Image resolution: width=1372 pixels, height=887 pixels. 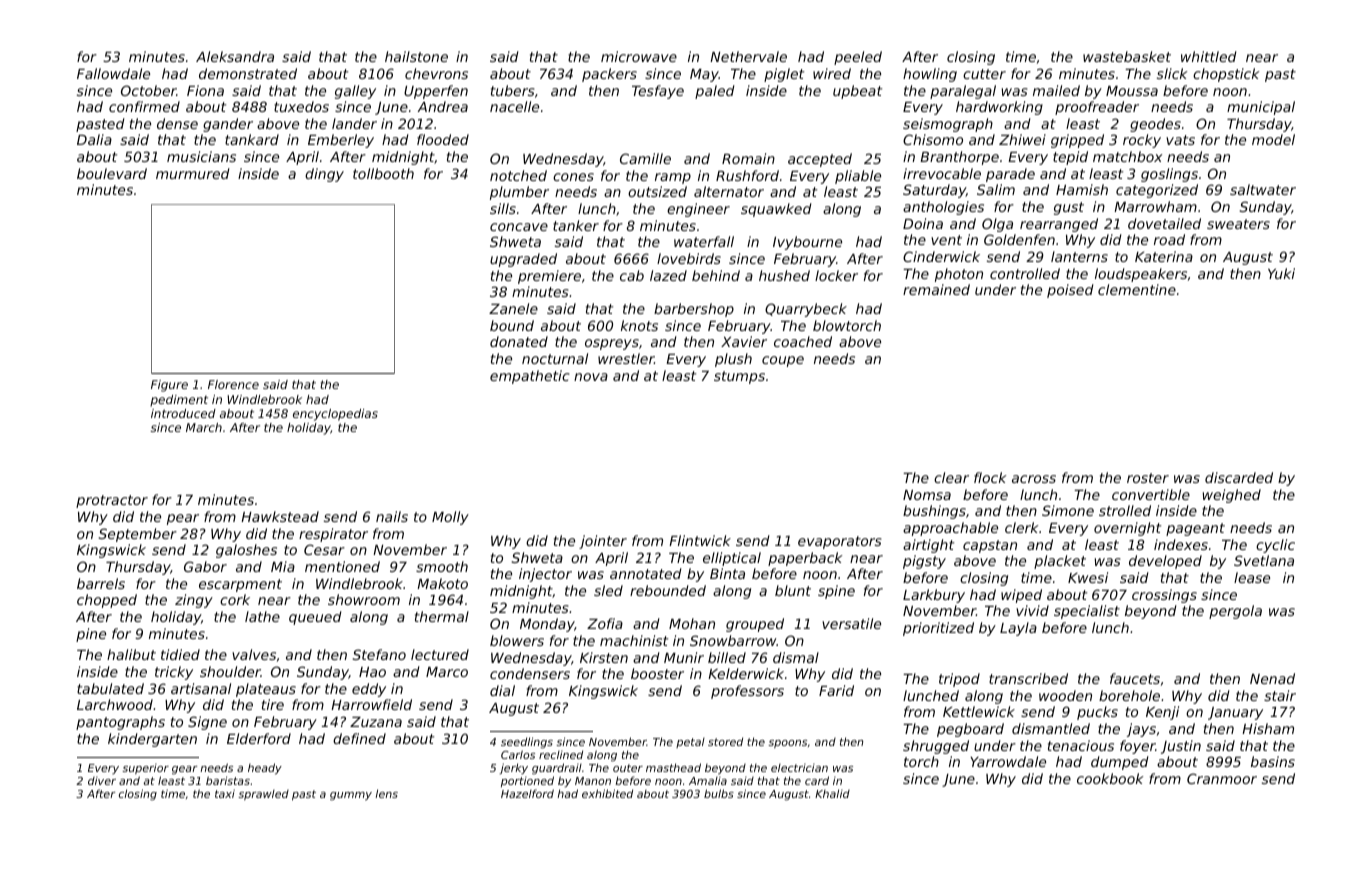 What do you see at coordinates (748, 56) in the screenshot?
I see `Nethervale` at bounding box center [748, 56].
